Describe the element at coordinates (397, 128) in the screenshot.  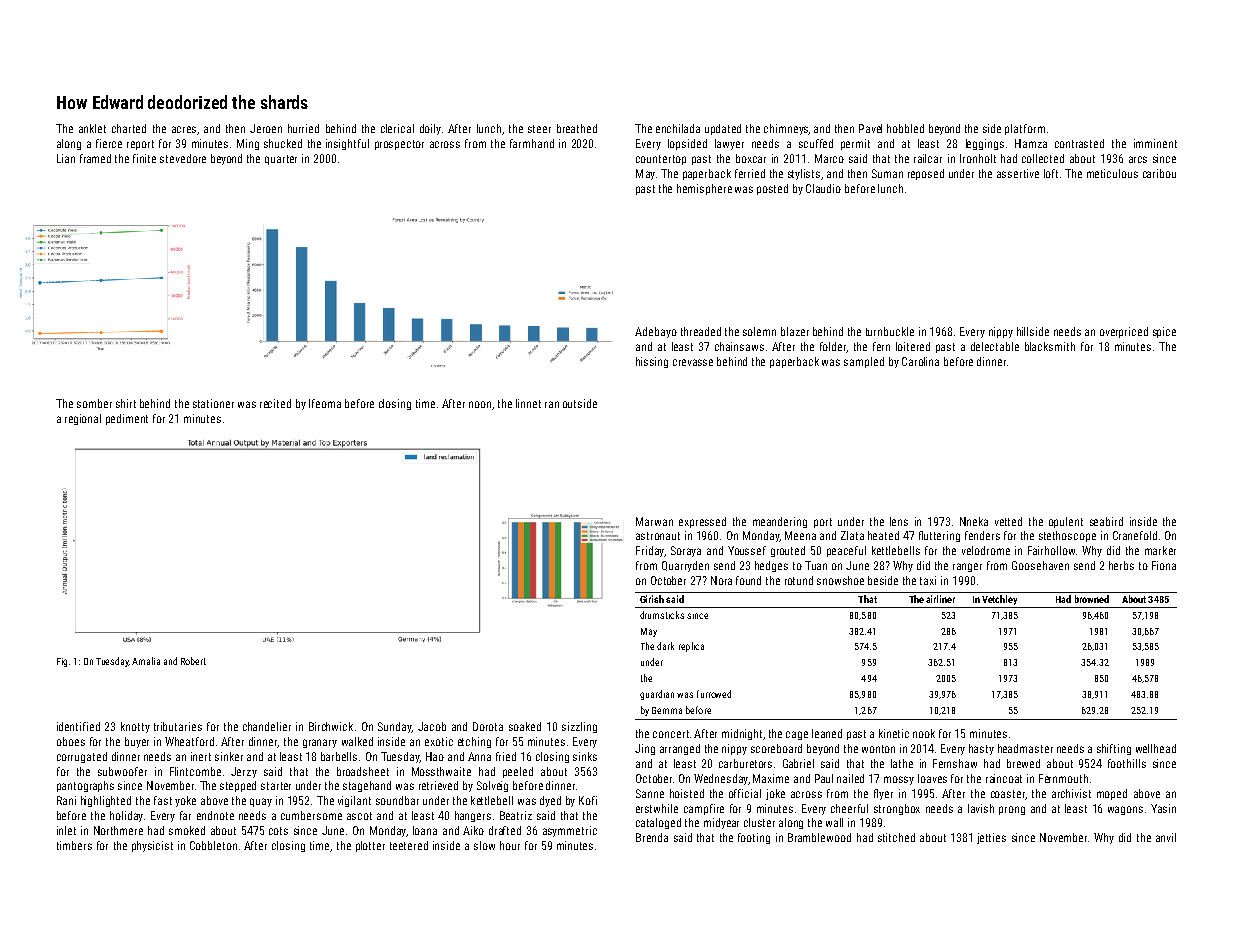
I see `clerical` at that location.
